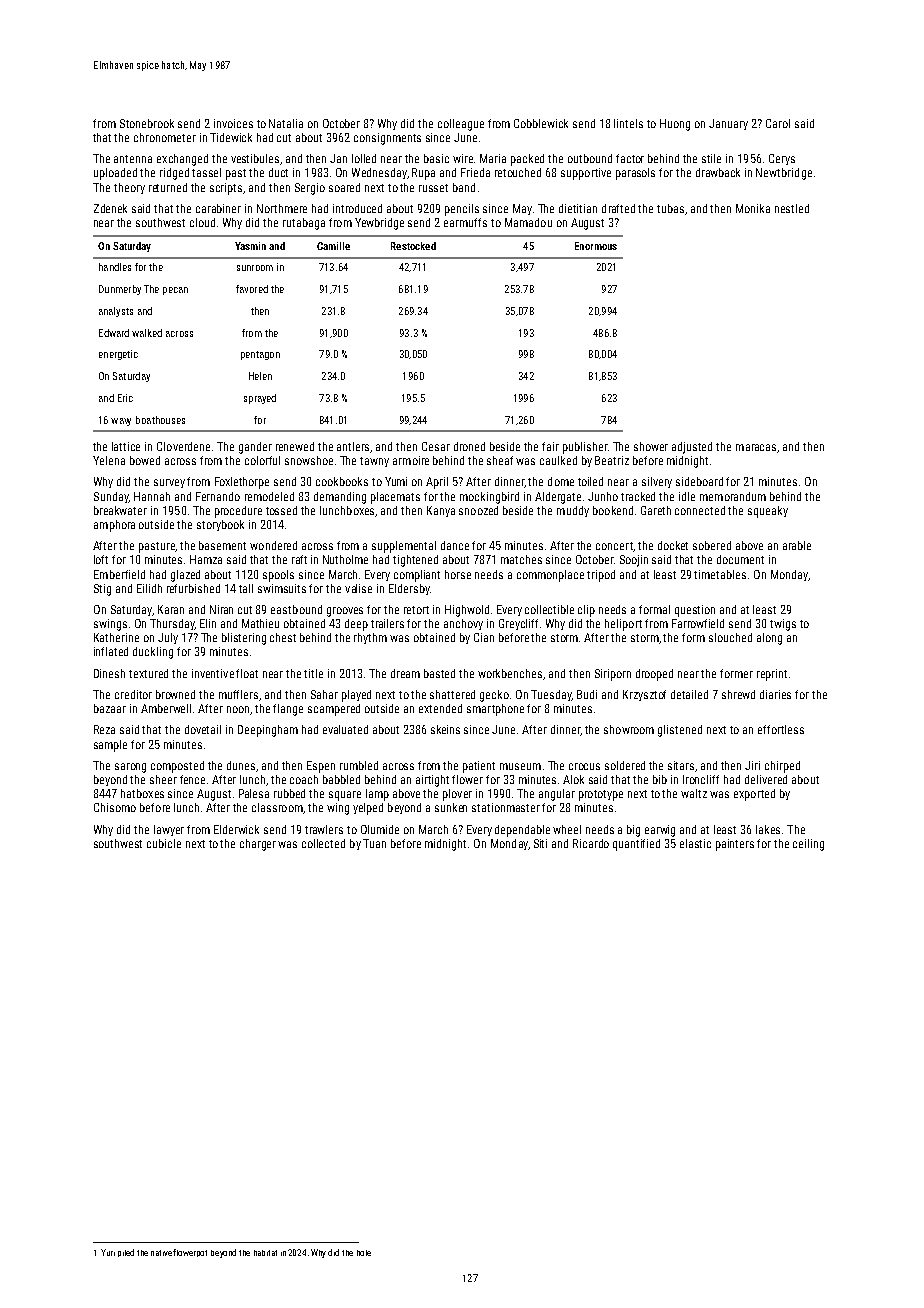 The width and height of the image is (924, 1308). I want to click on quantified, so click(636, 845).
